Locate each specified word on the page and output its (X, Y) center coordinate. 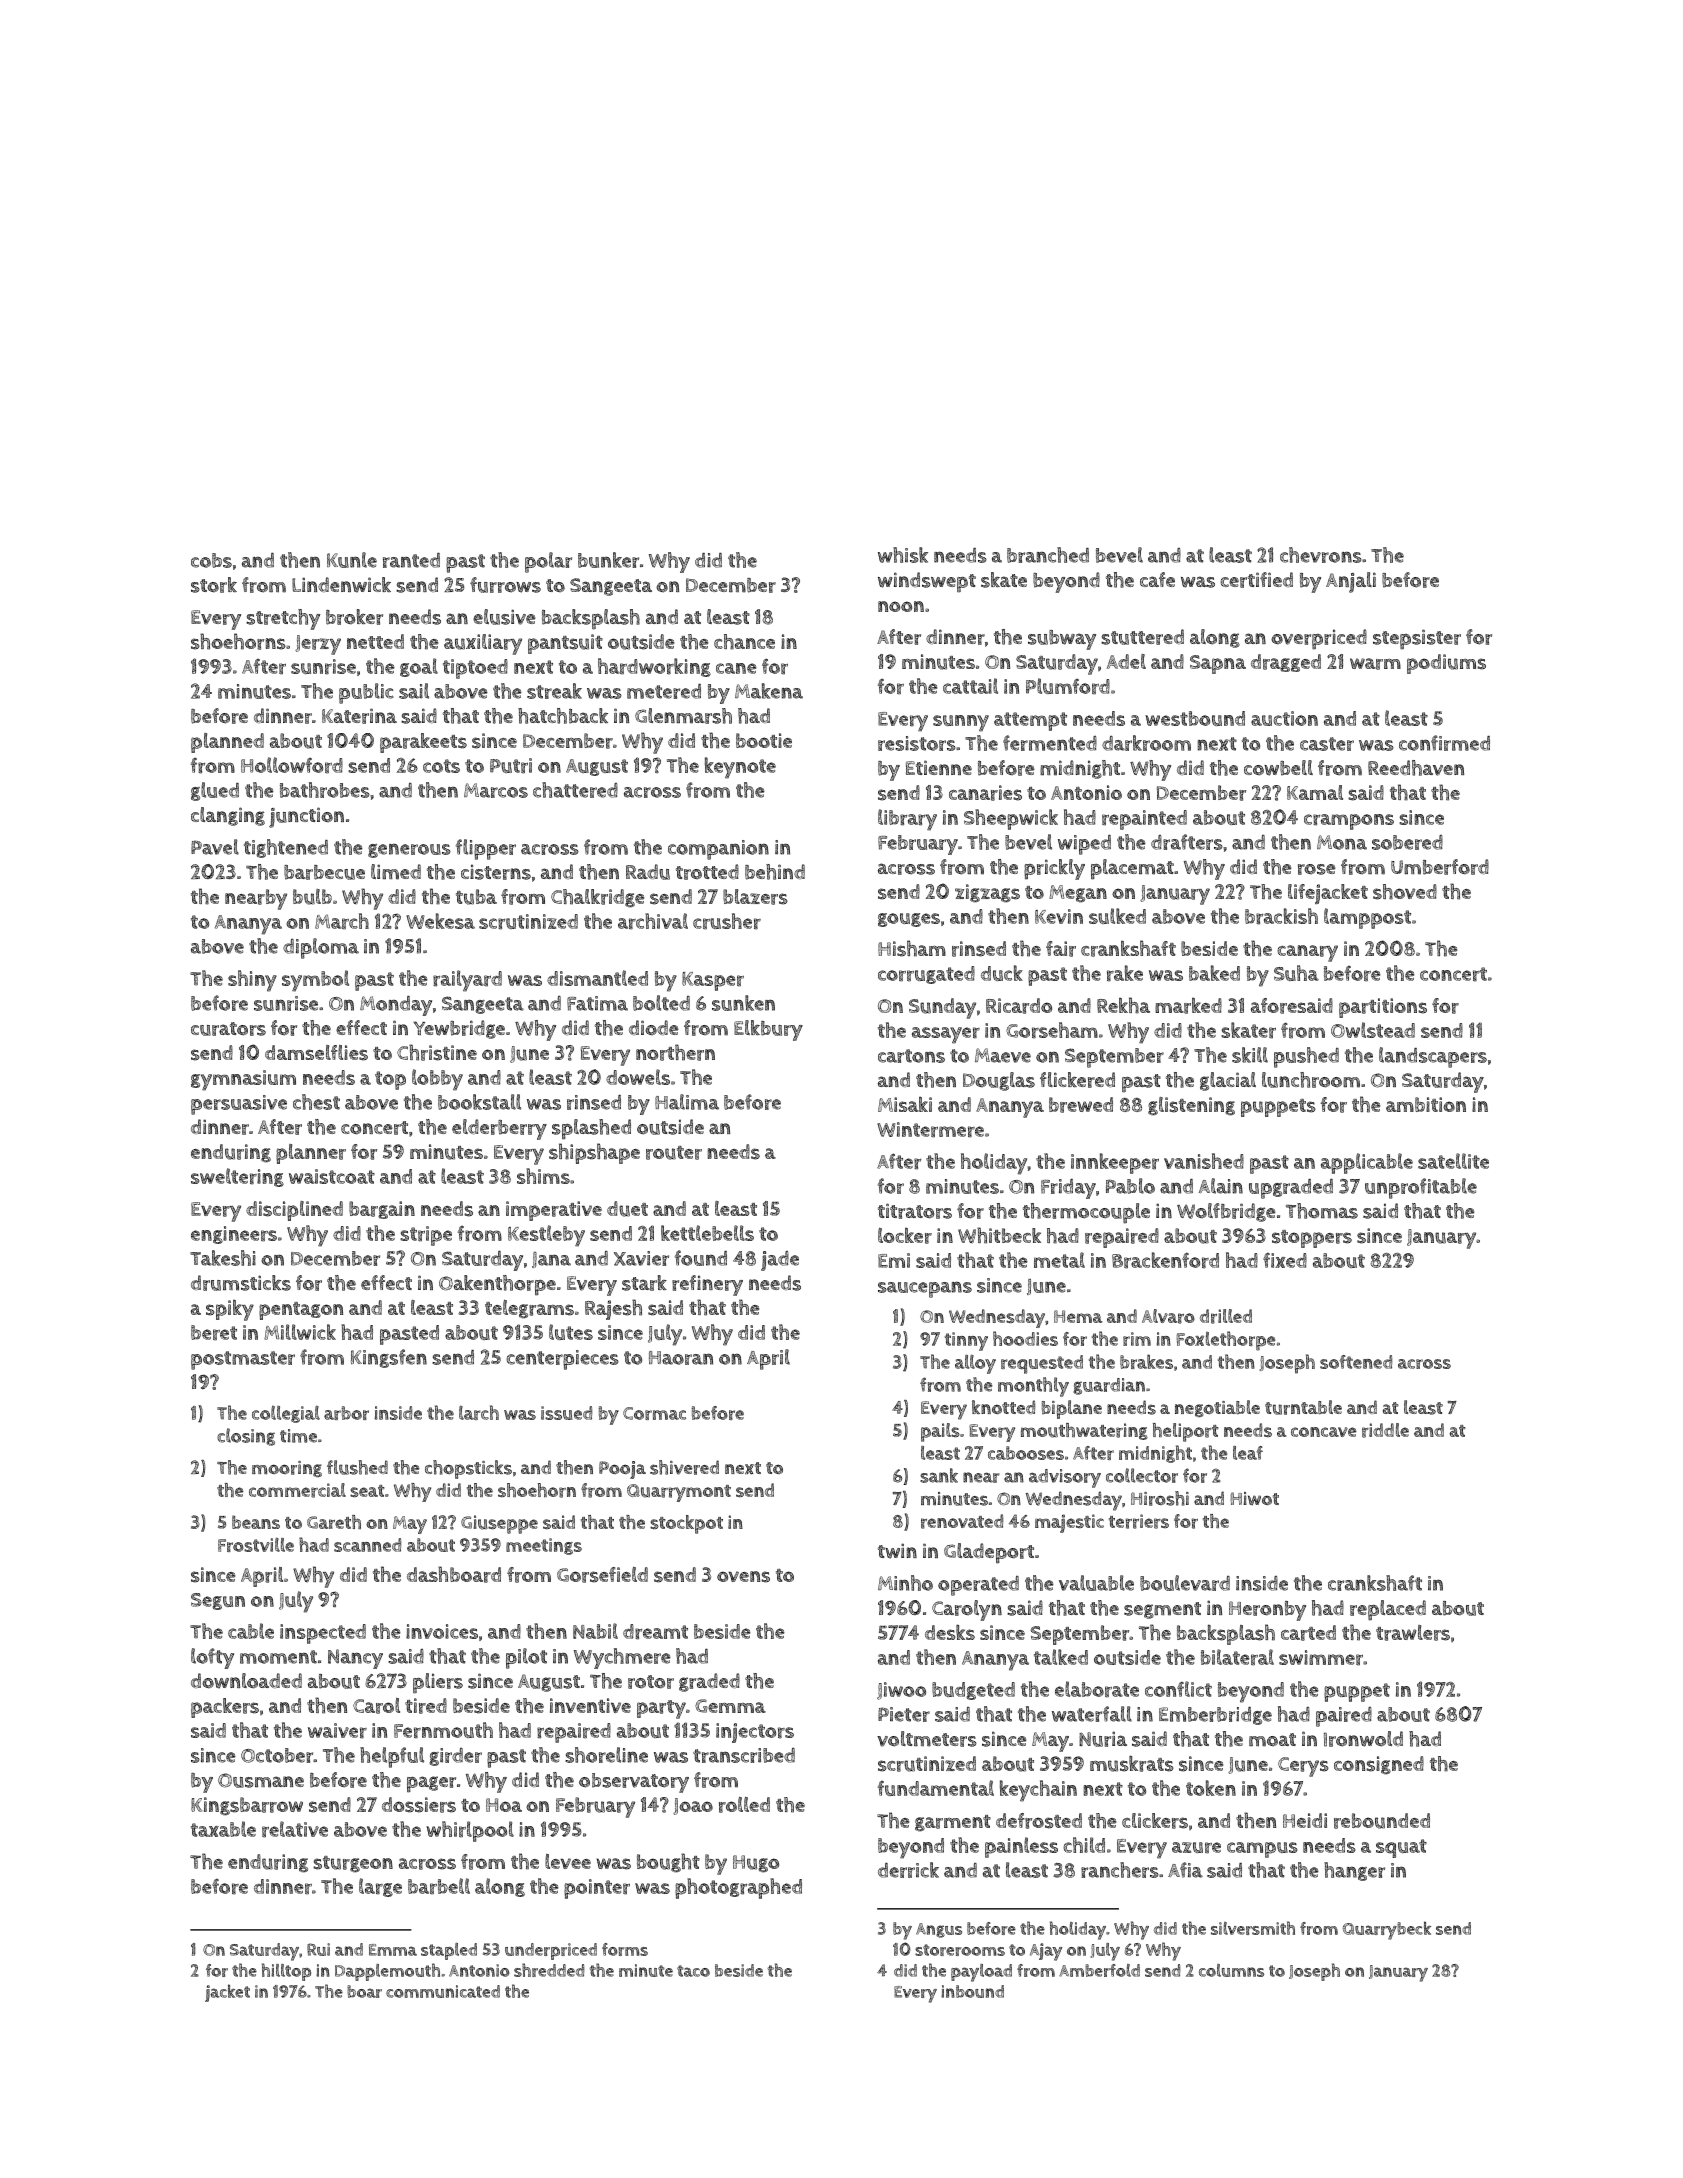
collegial (286, 1414)
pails (940, 1432)
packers (225, 1708)
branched (1048, 555)
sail (414, 691)
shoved (1405, 892)
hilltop (286, 1972)
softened (1356, 1362)
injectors (755, 1733)
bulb (312, 897)
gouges (909, 920)
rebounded (1382, 1821)
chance (744, 642)
